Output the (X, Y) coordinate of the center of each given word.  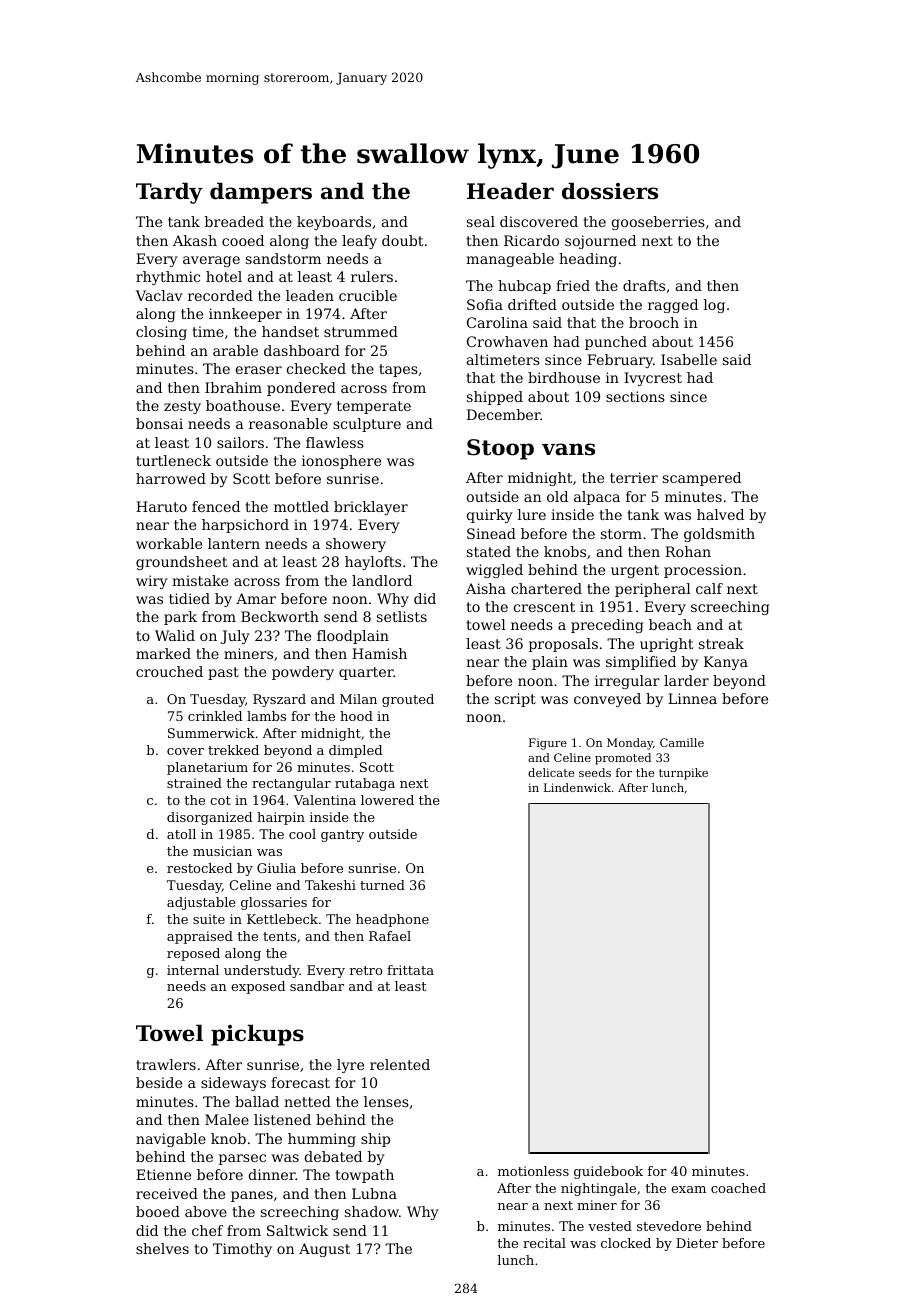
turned (382, 885)
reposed (193, 954)
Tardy (169, 193)
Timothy (242, 1250)
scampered (702, 479)
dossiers (610, 191)
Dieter (697, 1243)
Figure (548, 744)
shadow (372, 1211)
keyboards (334, 223)
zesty (182, 407)
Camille (682, 742)
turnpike (683, 774)
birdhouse (564, 377)
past (223, 673)
